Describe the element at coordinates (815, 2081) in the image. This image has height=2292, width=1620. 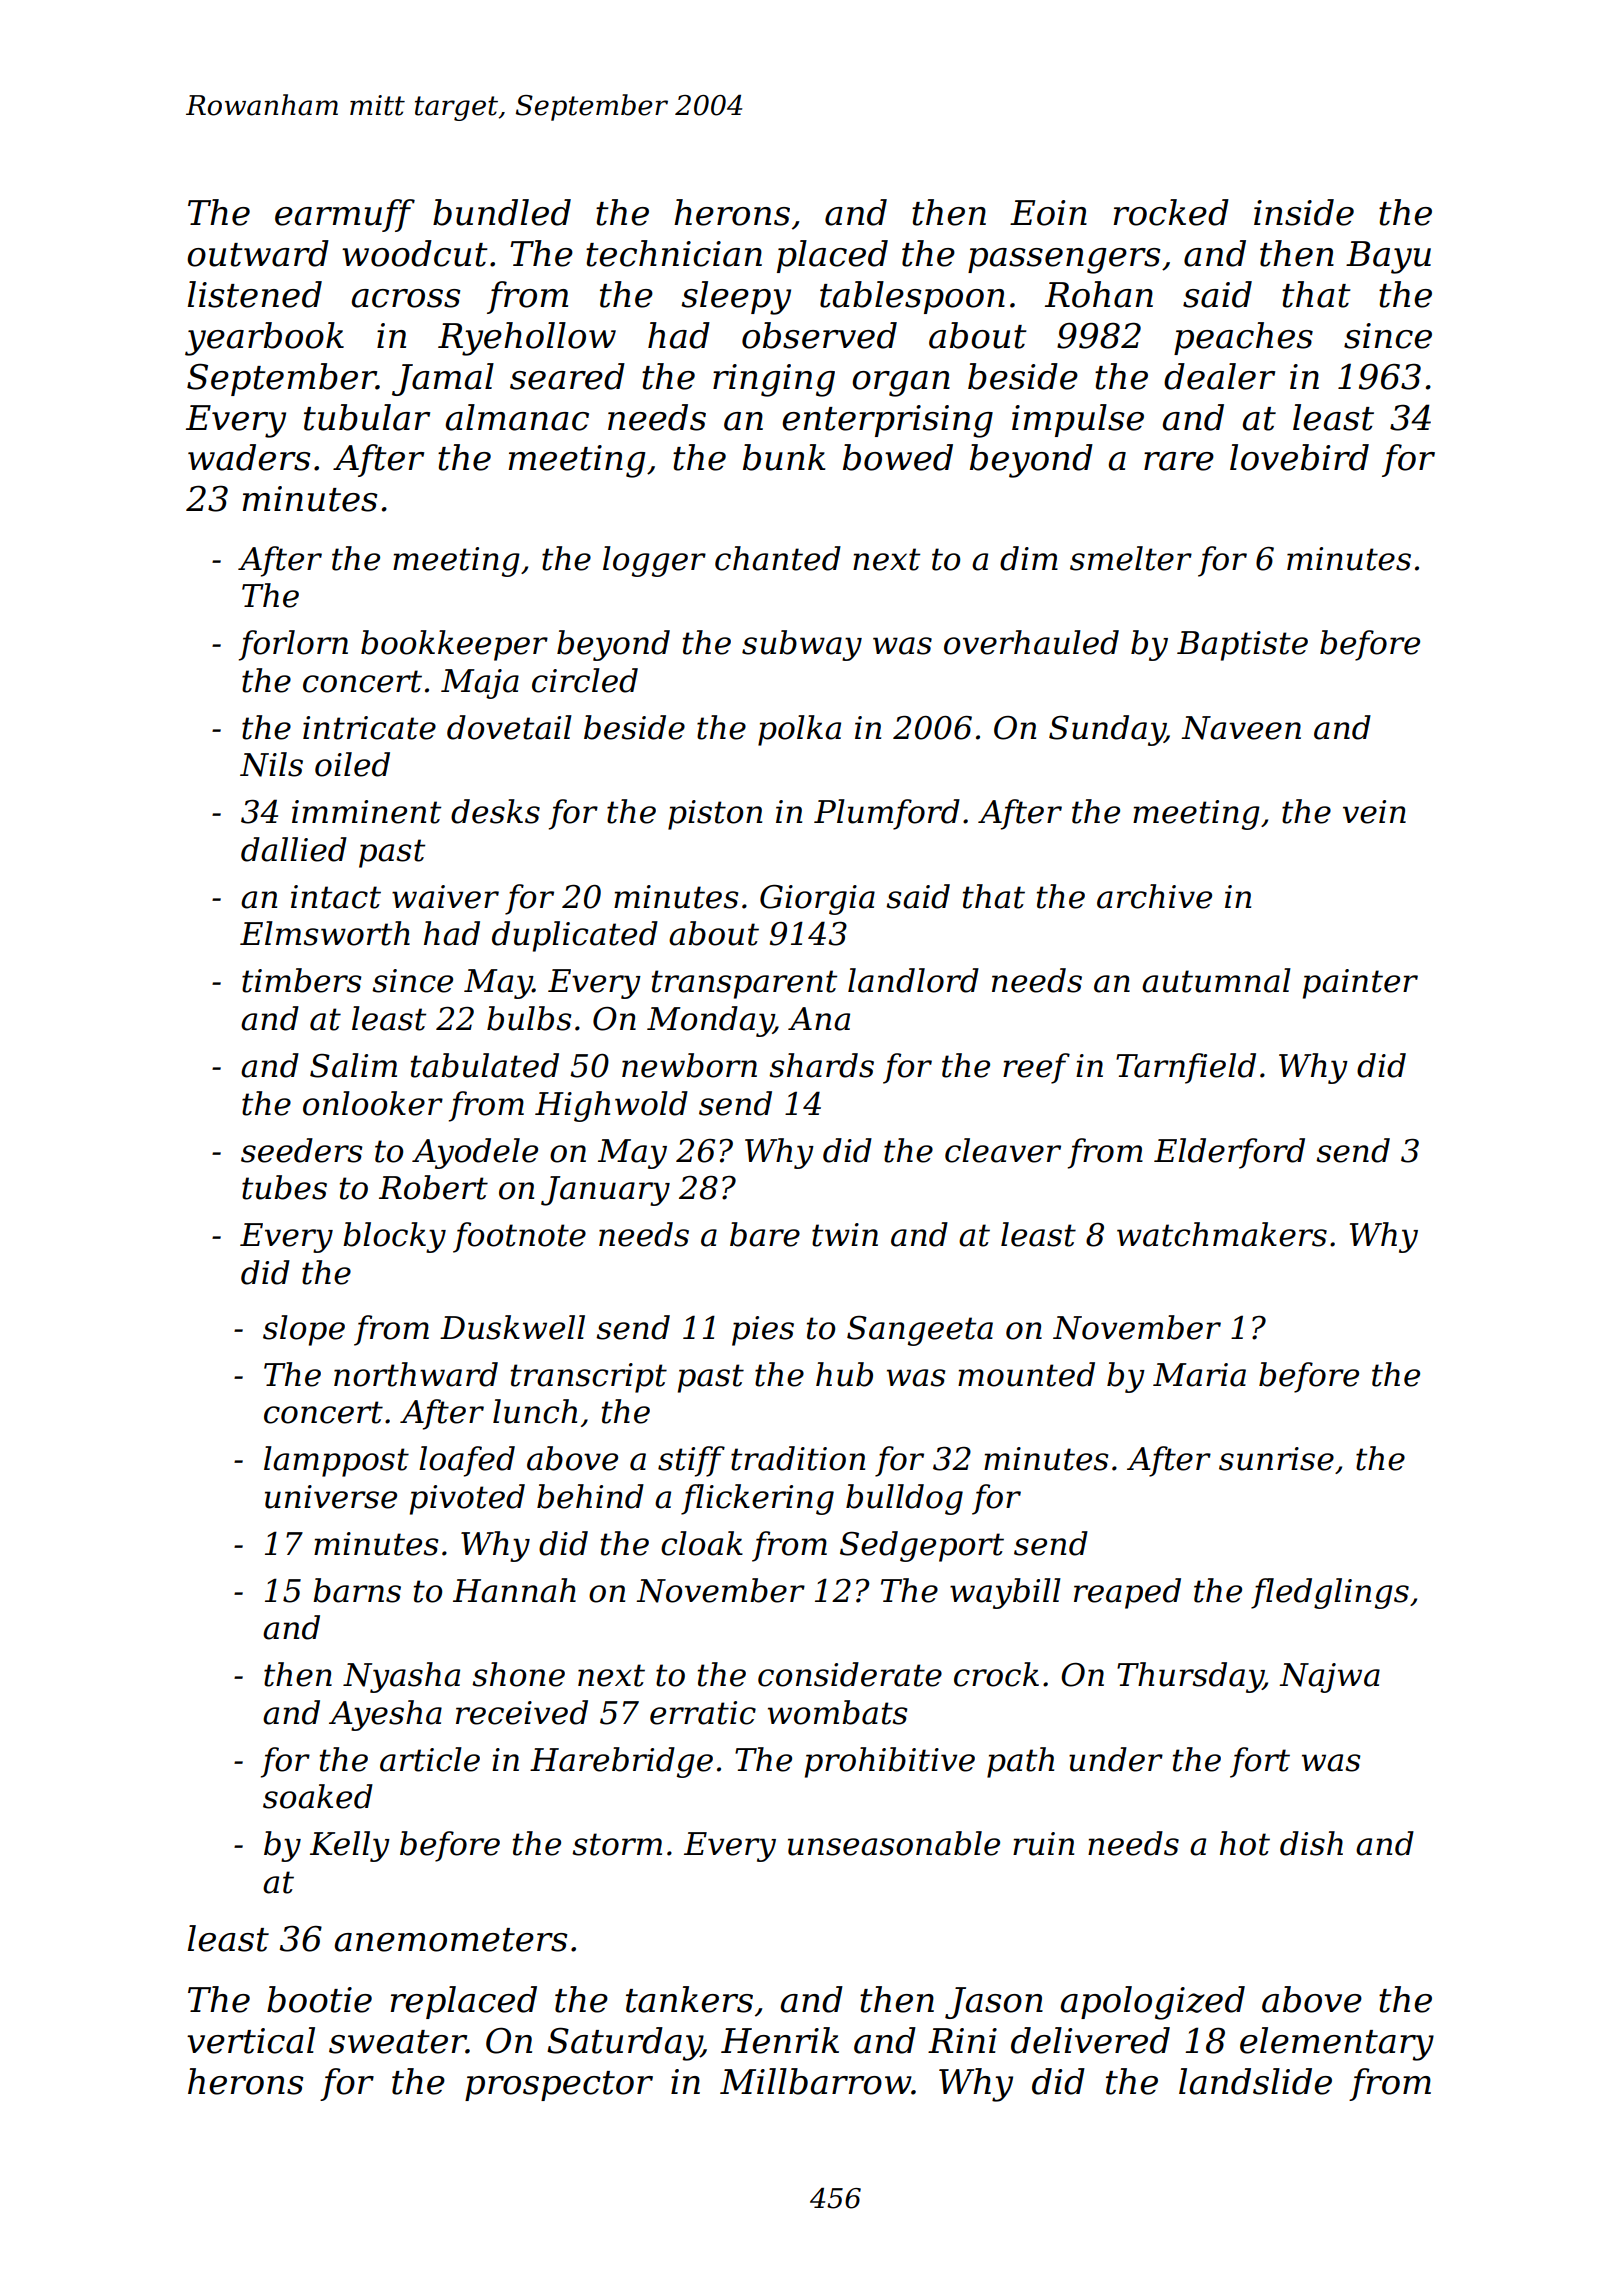
I see `Millbarrow` at that location.
